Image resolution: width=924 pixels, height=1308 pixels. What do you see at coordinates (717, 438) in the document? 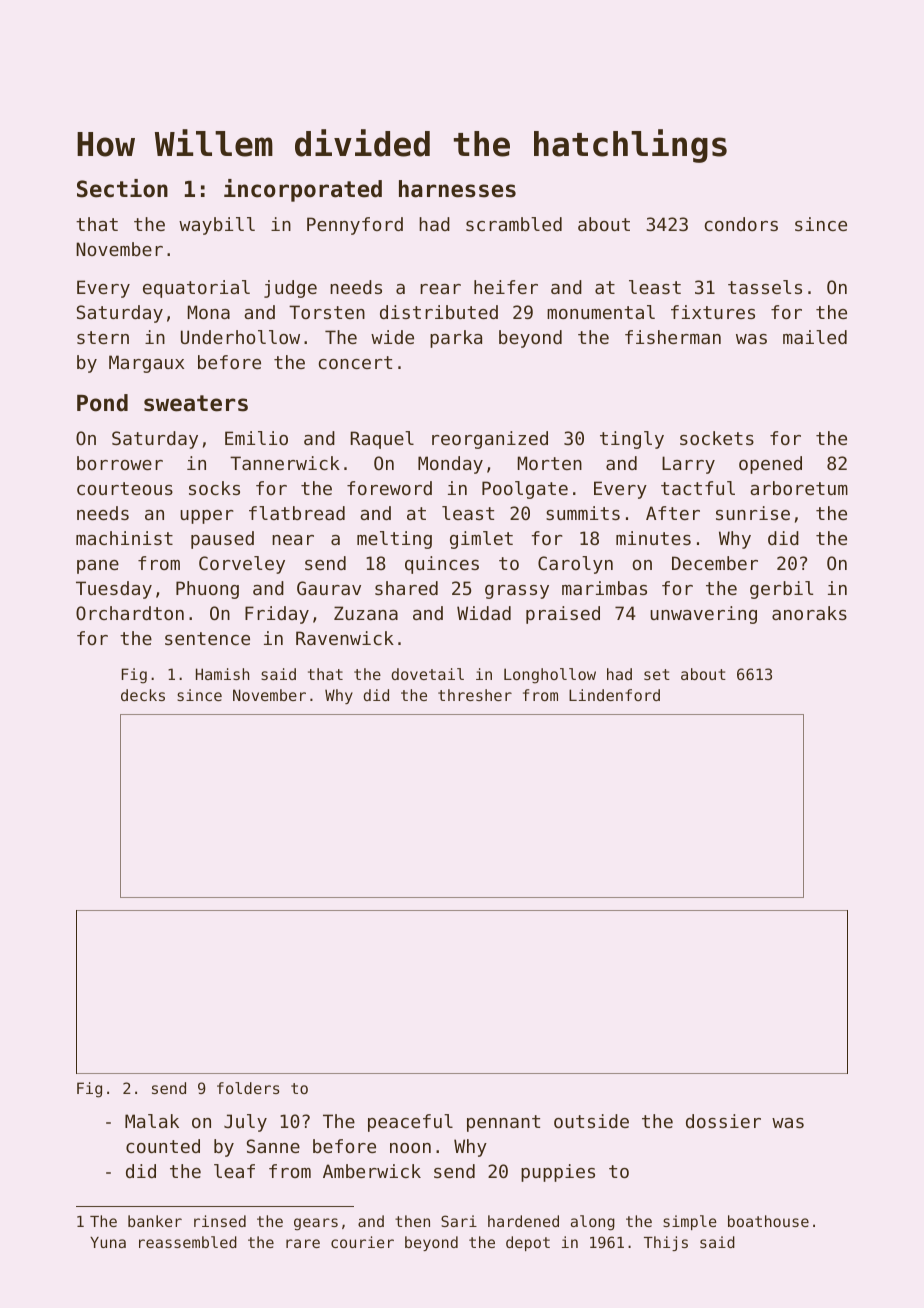
I see `sockets` at bounding box center [717, 438].
